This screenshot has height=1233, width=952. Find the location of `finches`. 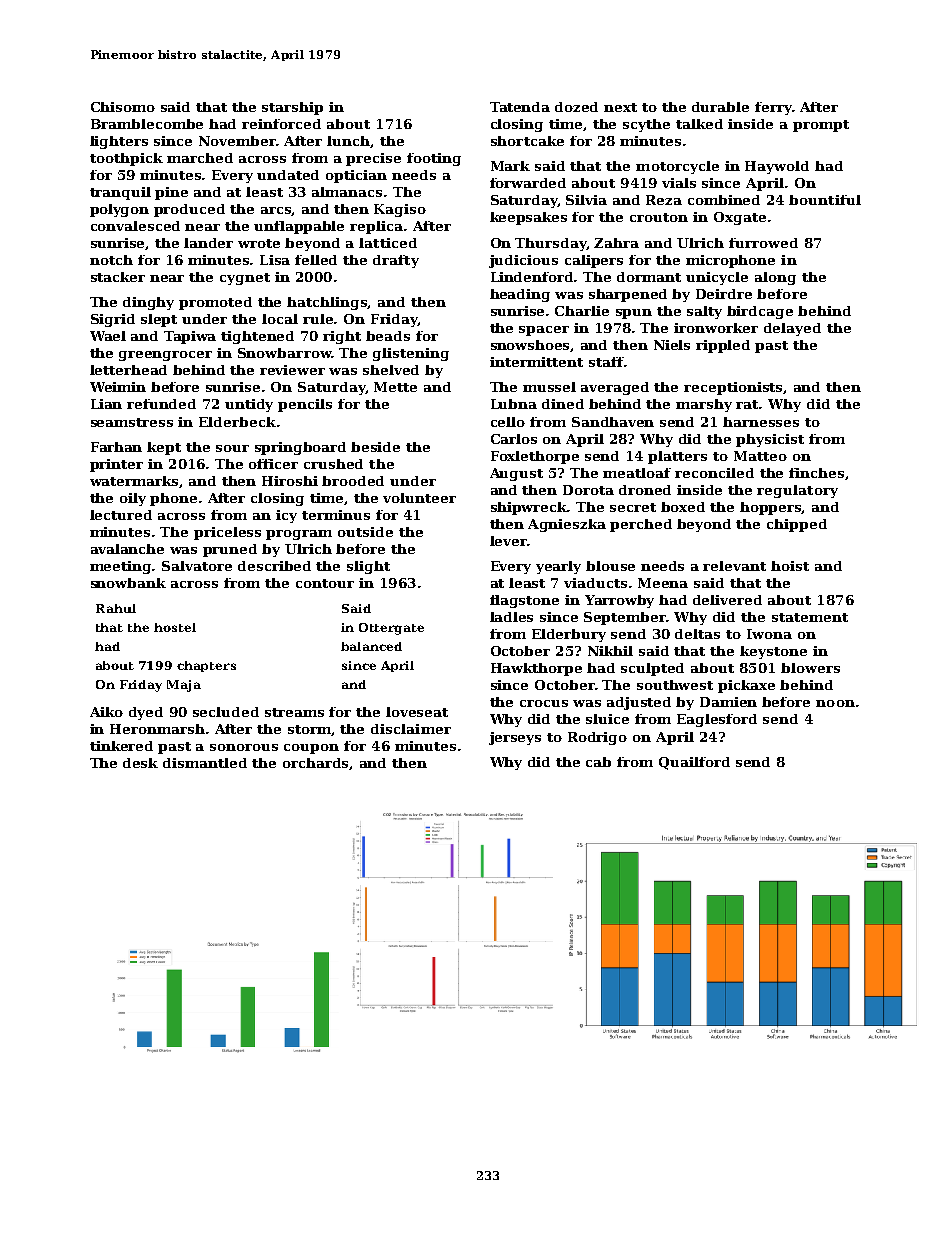

finches is located at coordinates (816, 473).
